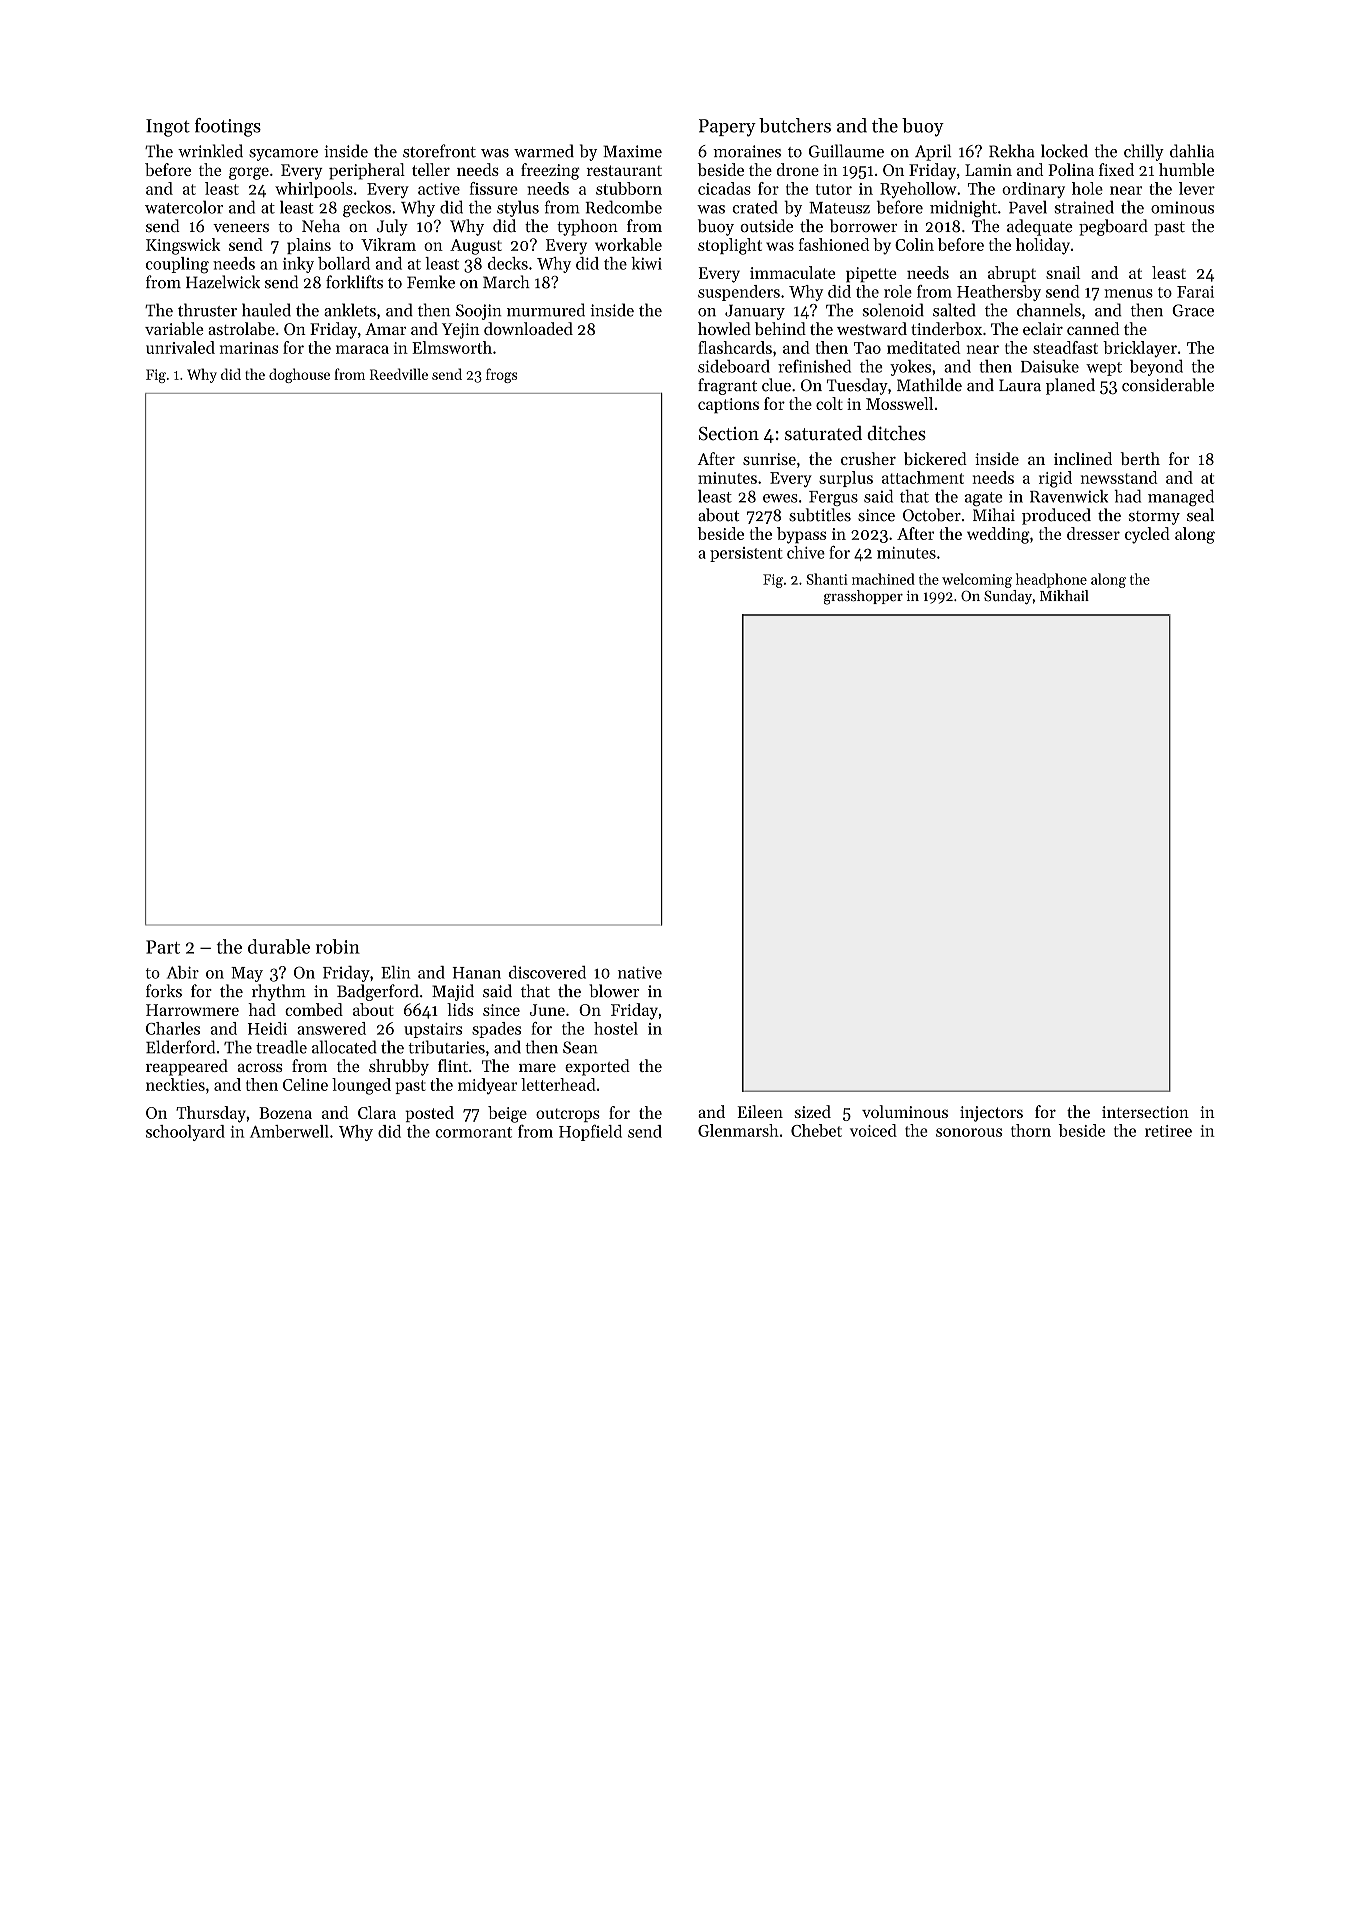 This page has height=1923, width=1360. I want to click on refinished, so click(814, 366).
